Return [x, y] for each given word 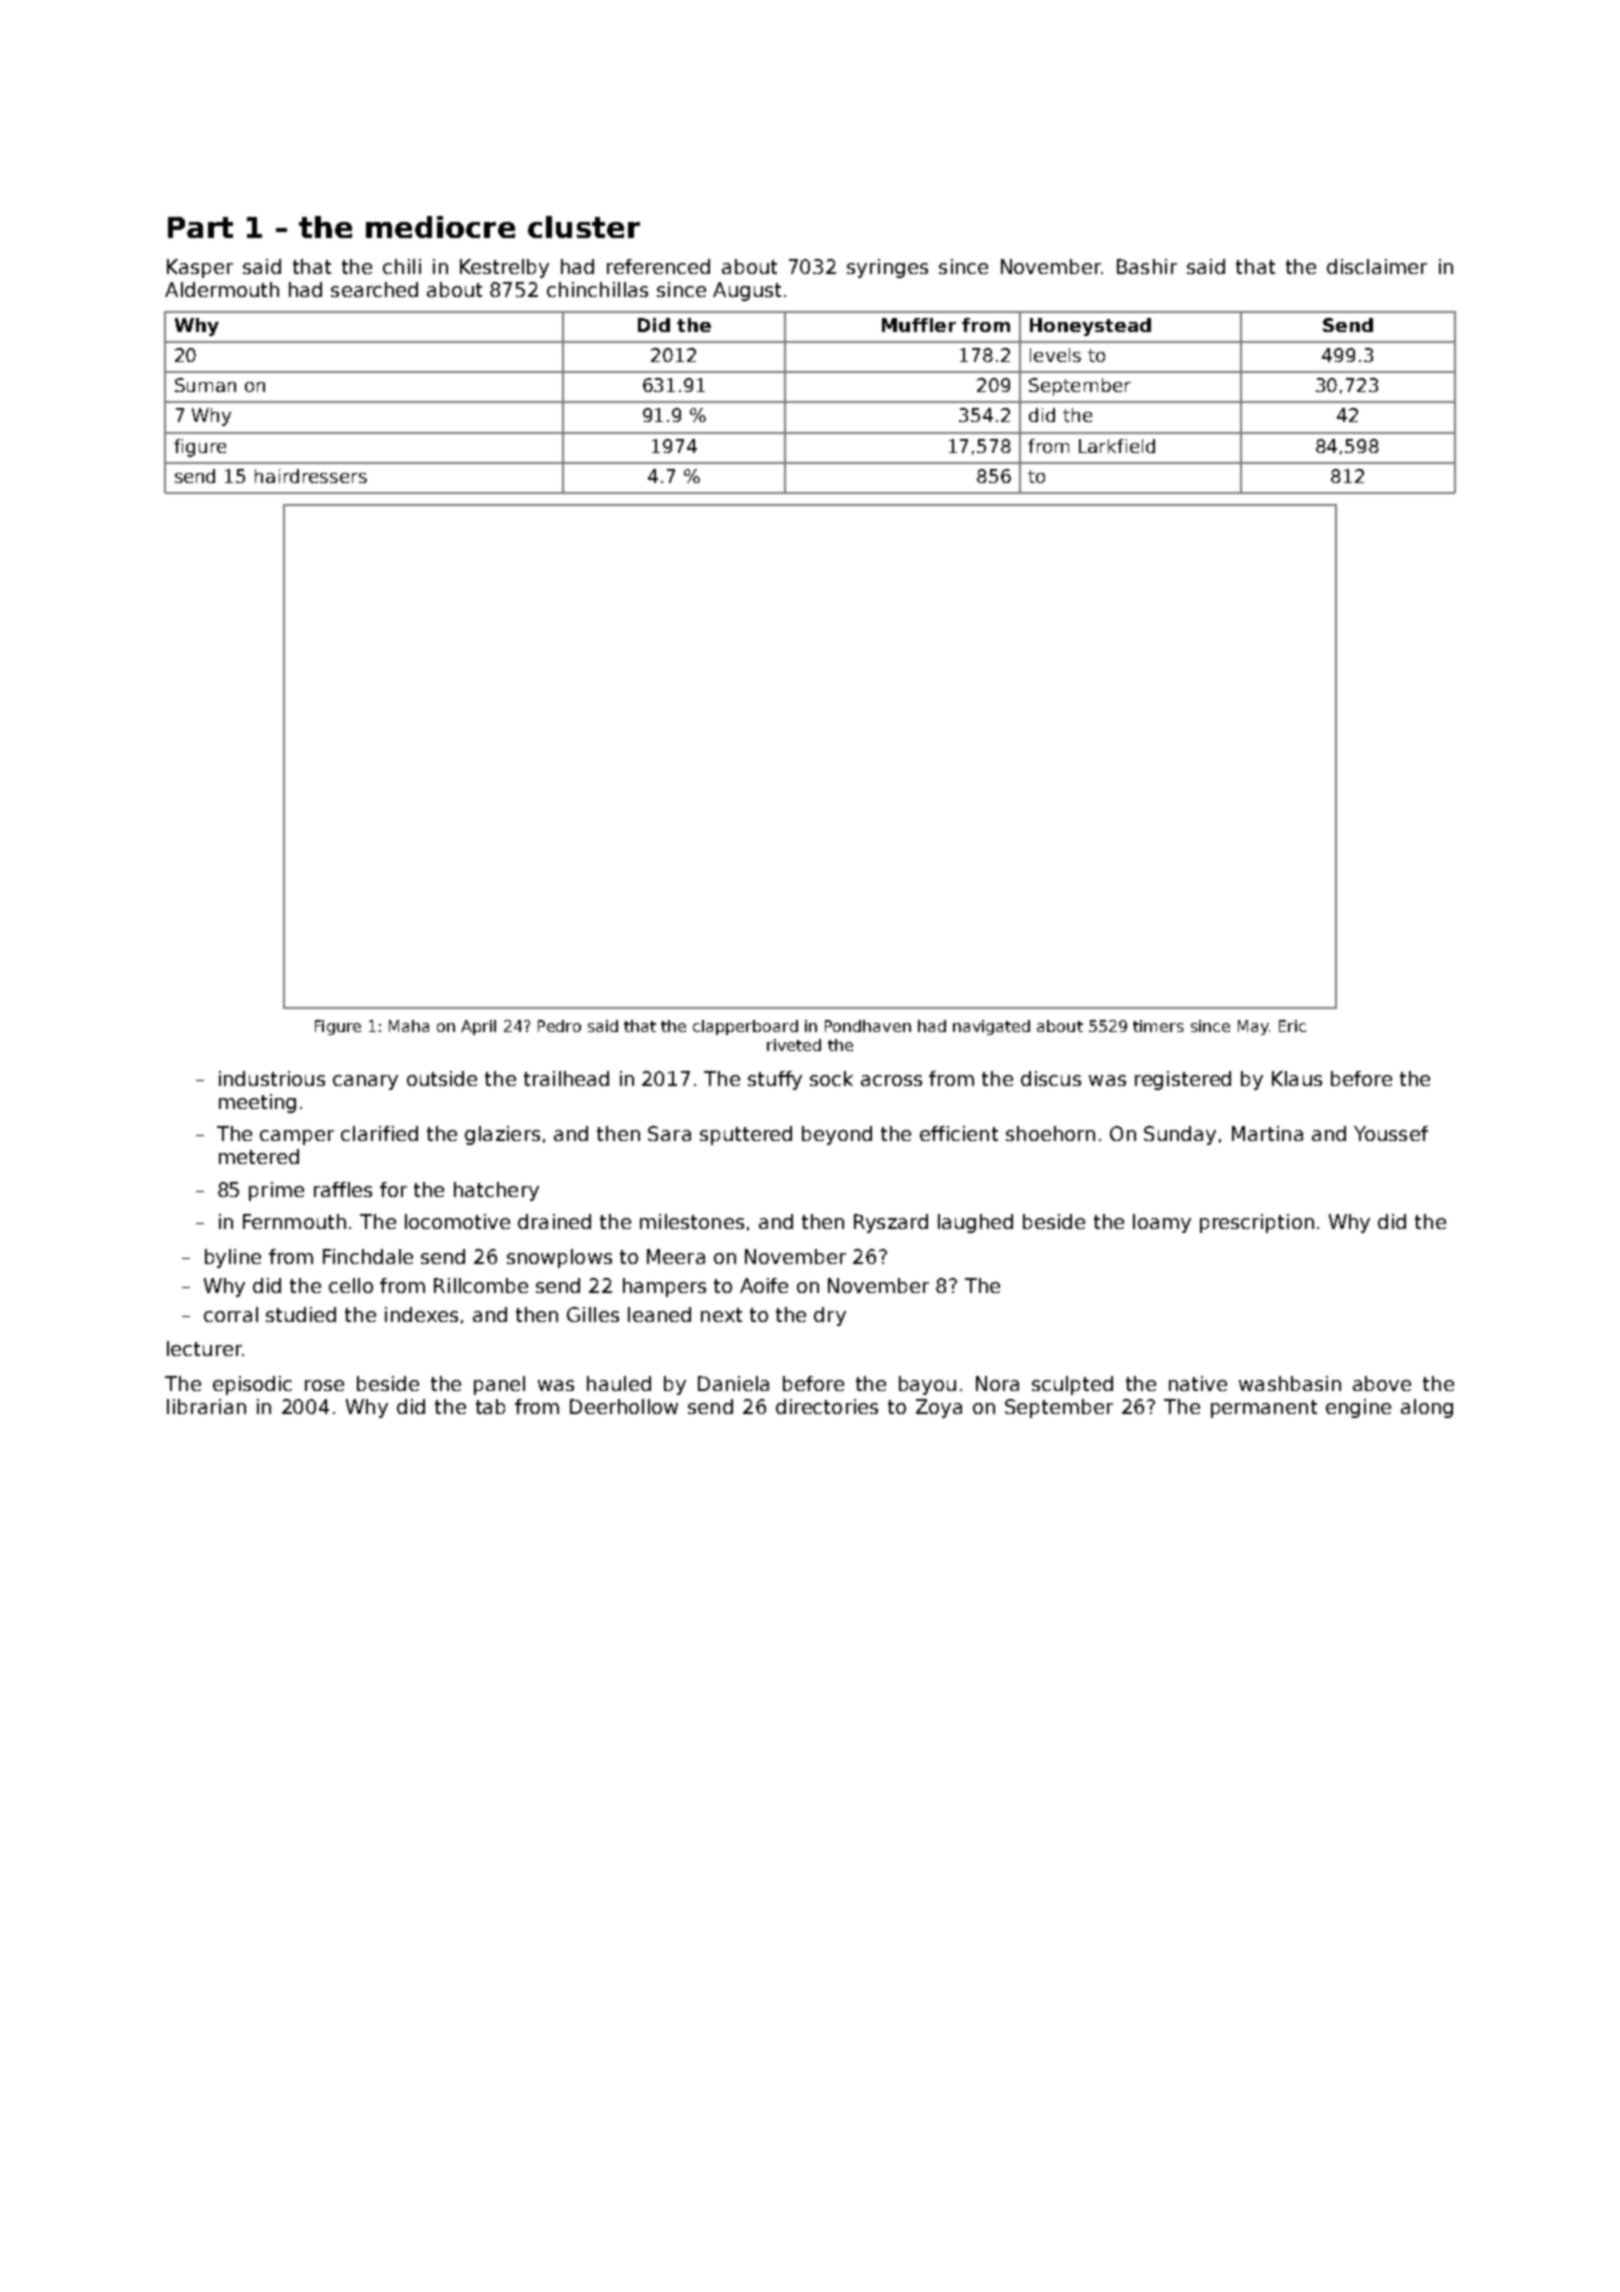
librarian [206, 1406]
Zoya [939, 1408]
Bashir [1147, 266]
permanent [1264, 1409]
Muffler [919, 325]
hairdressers [311, 476]
